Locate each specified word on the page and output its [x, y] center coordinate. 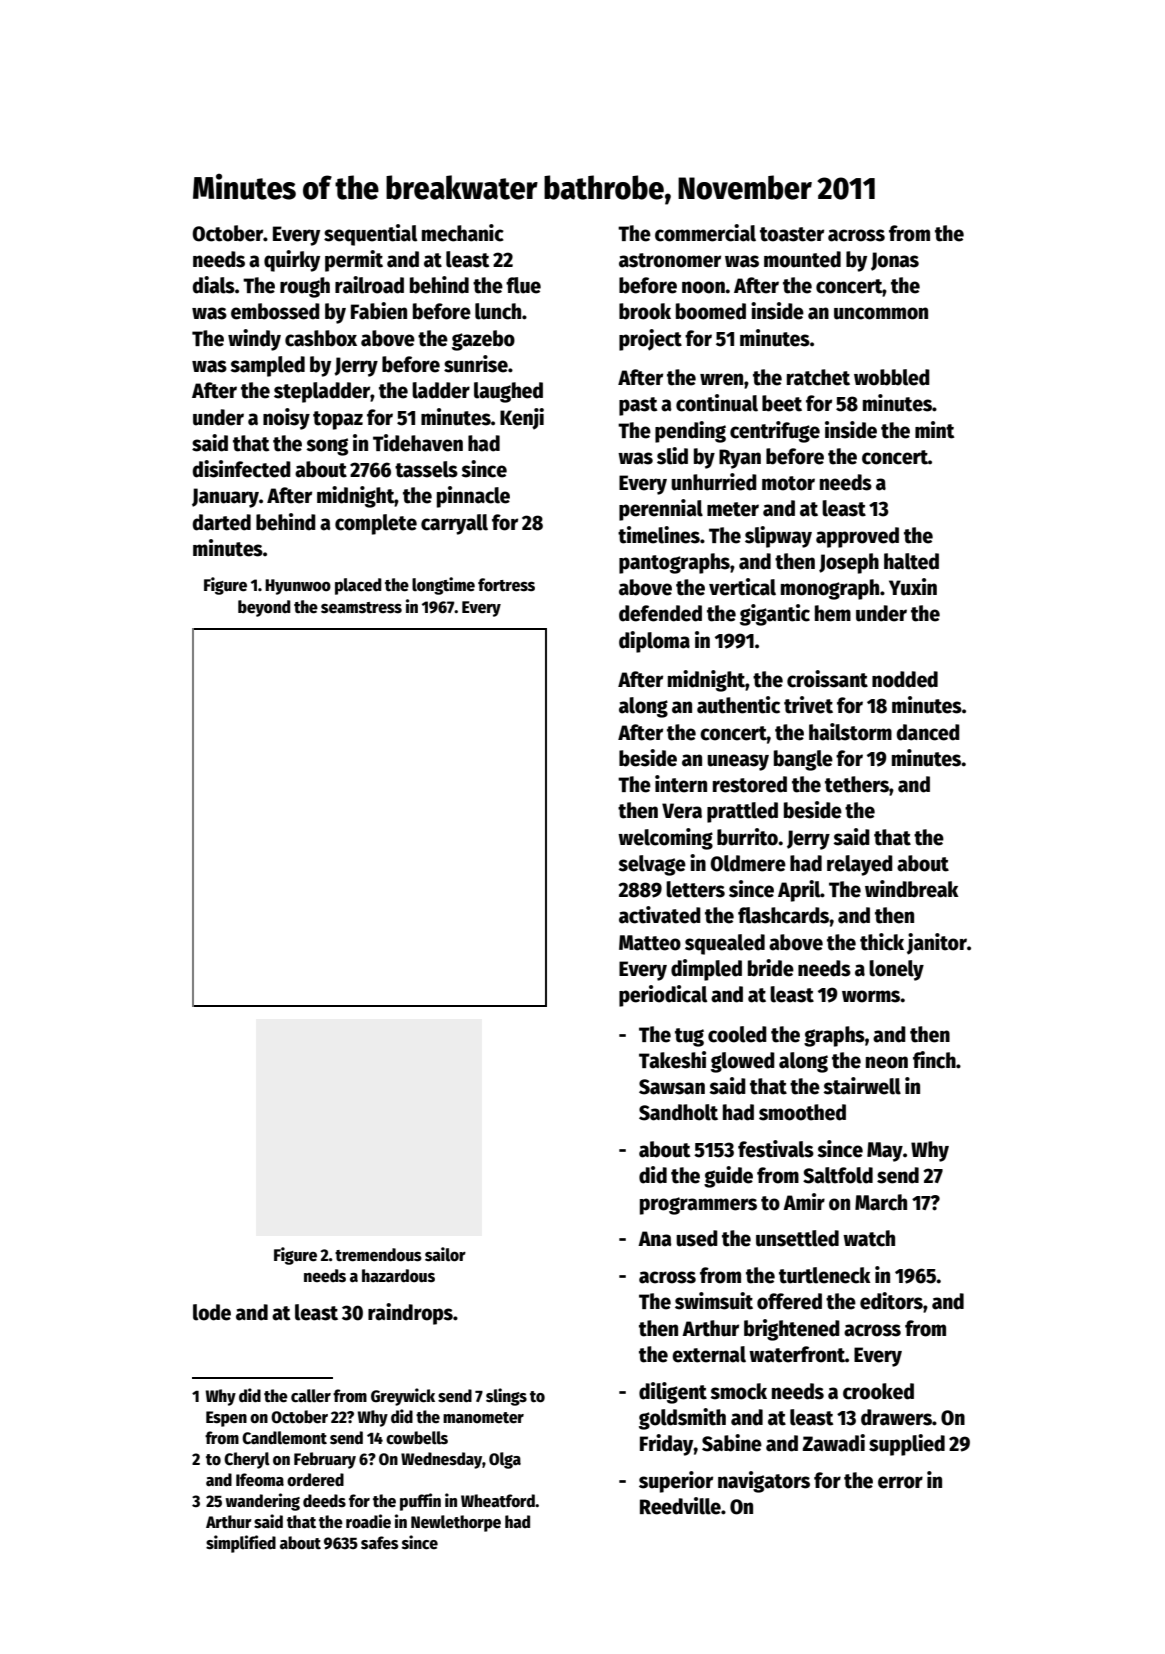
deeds [324, 1501]
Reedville [680, 1506]
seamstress [361, 608]
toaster [792, 234]
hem [833, 613]
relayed [860, 865]
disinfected [241, 469]
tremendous [378, 1255]
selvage [652, 865]
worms [871, 996]
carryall [454, 524]
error [900, 1482]
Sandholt [678, 1112]
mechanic [463, 233]
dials [213, 285]
